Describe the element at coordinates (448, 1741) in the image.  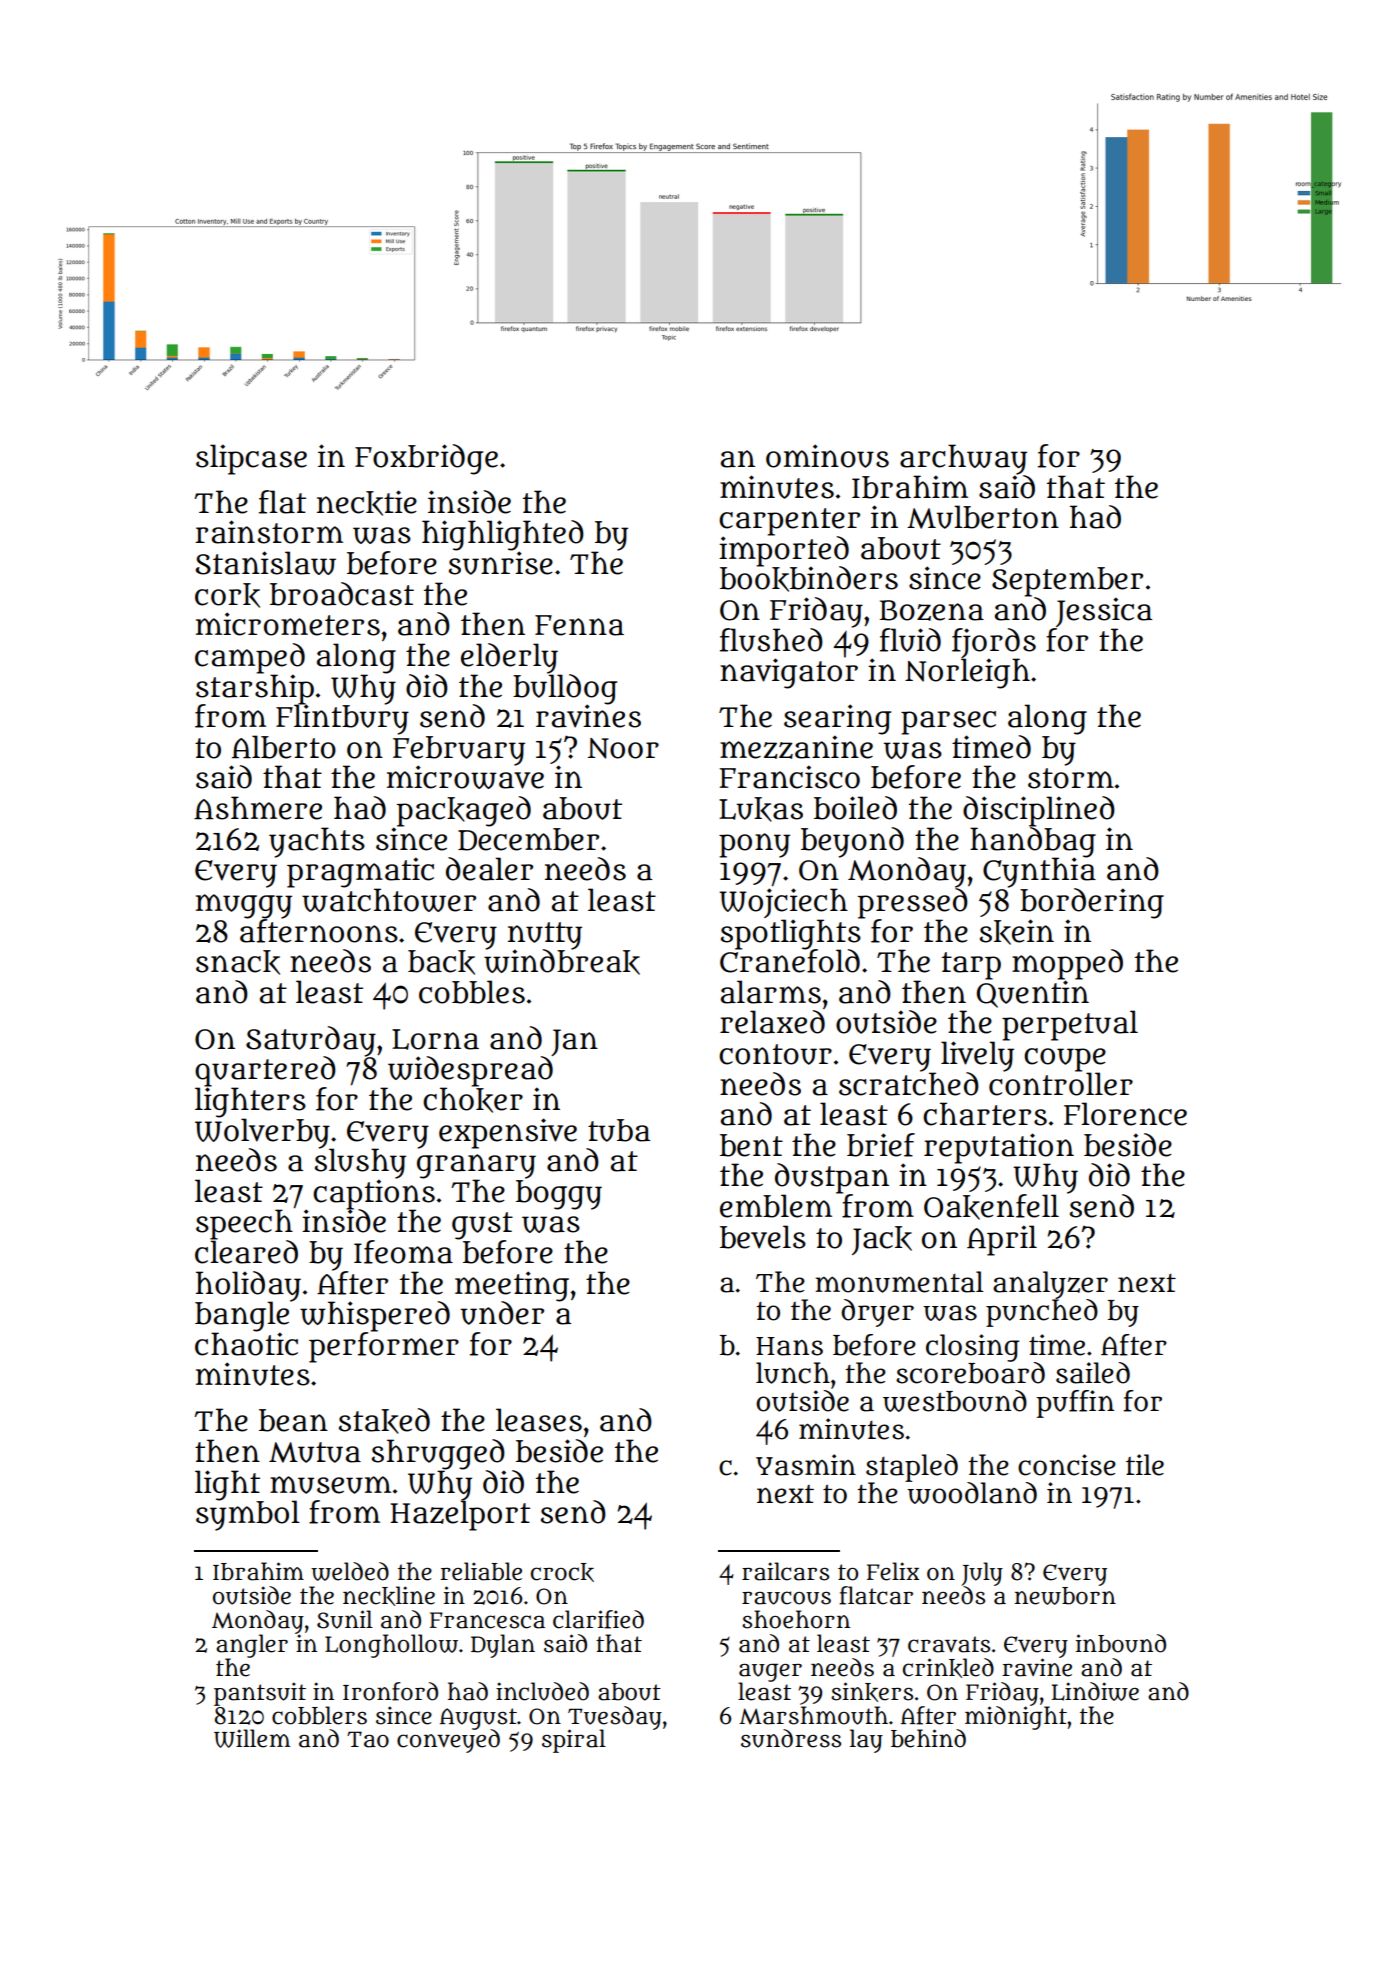
I see `conveyed` at that location.
